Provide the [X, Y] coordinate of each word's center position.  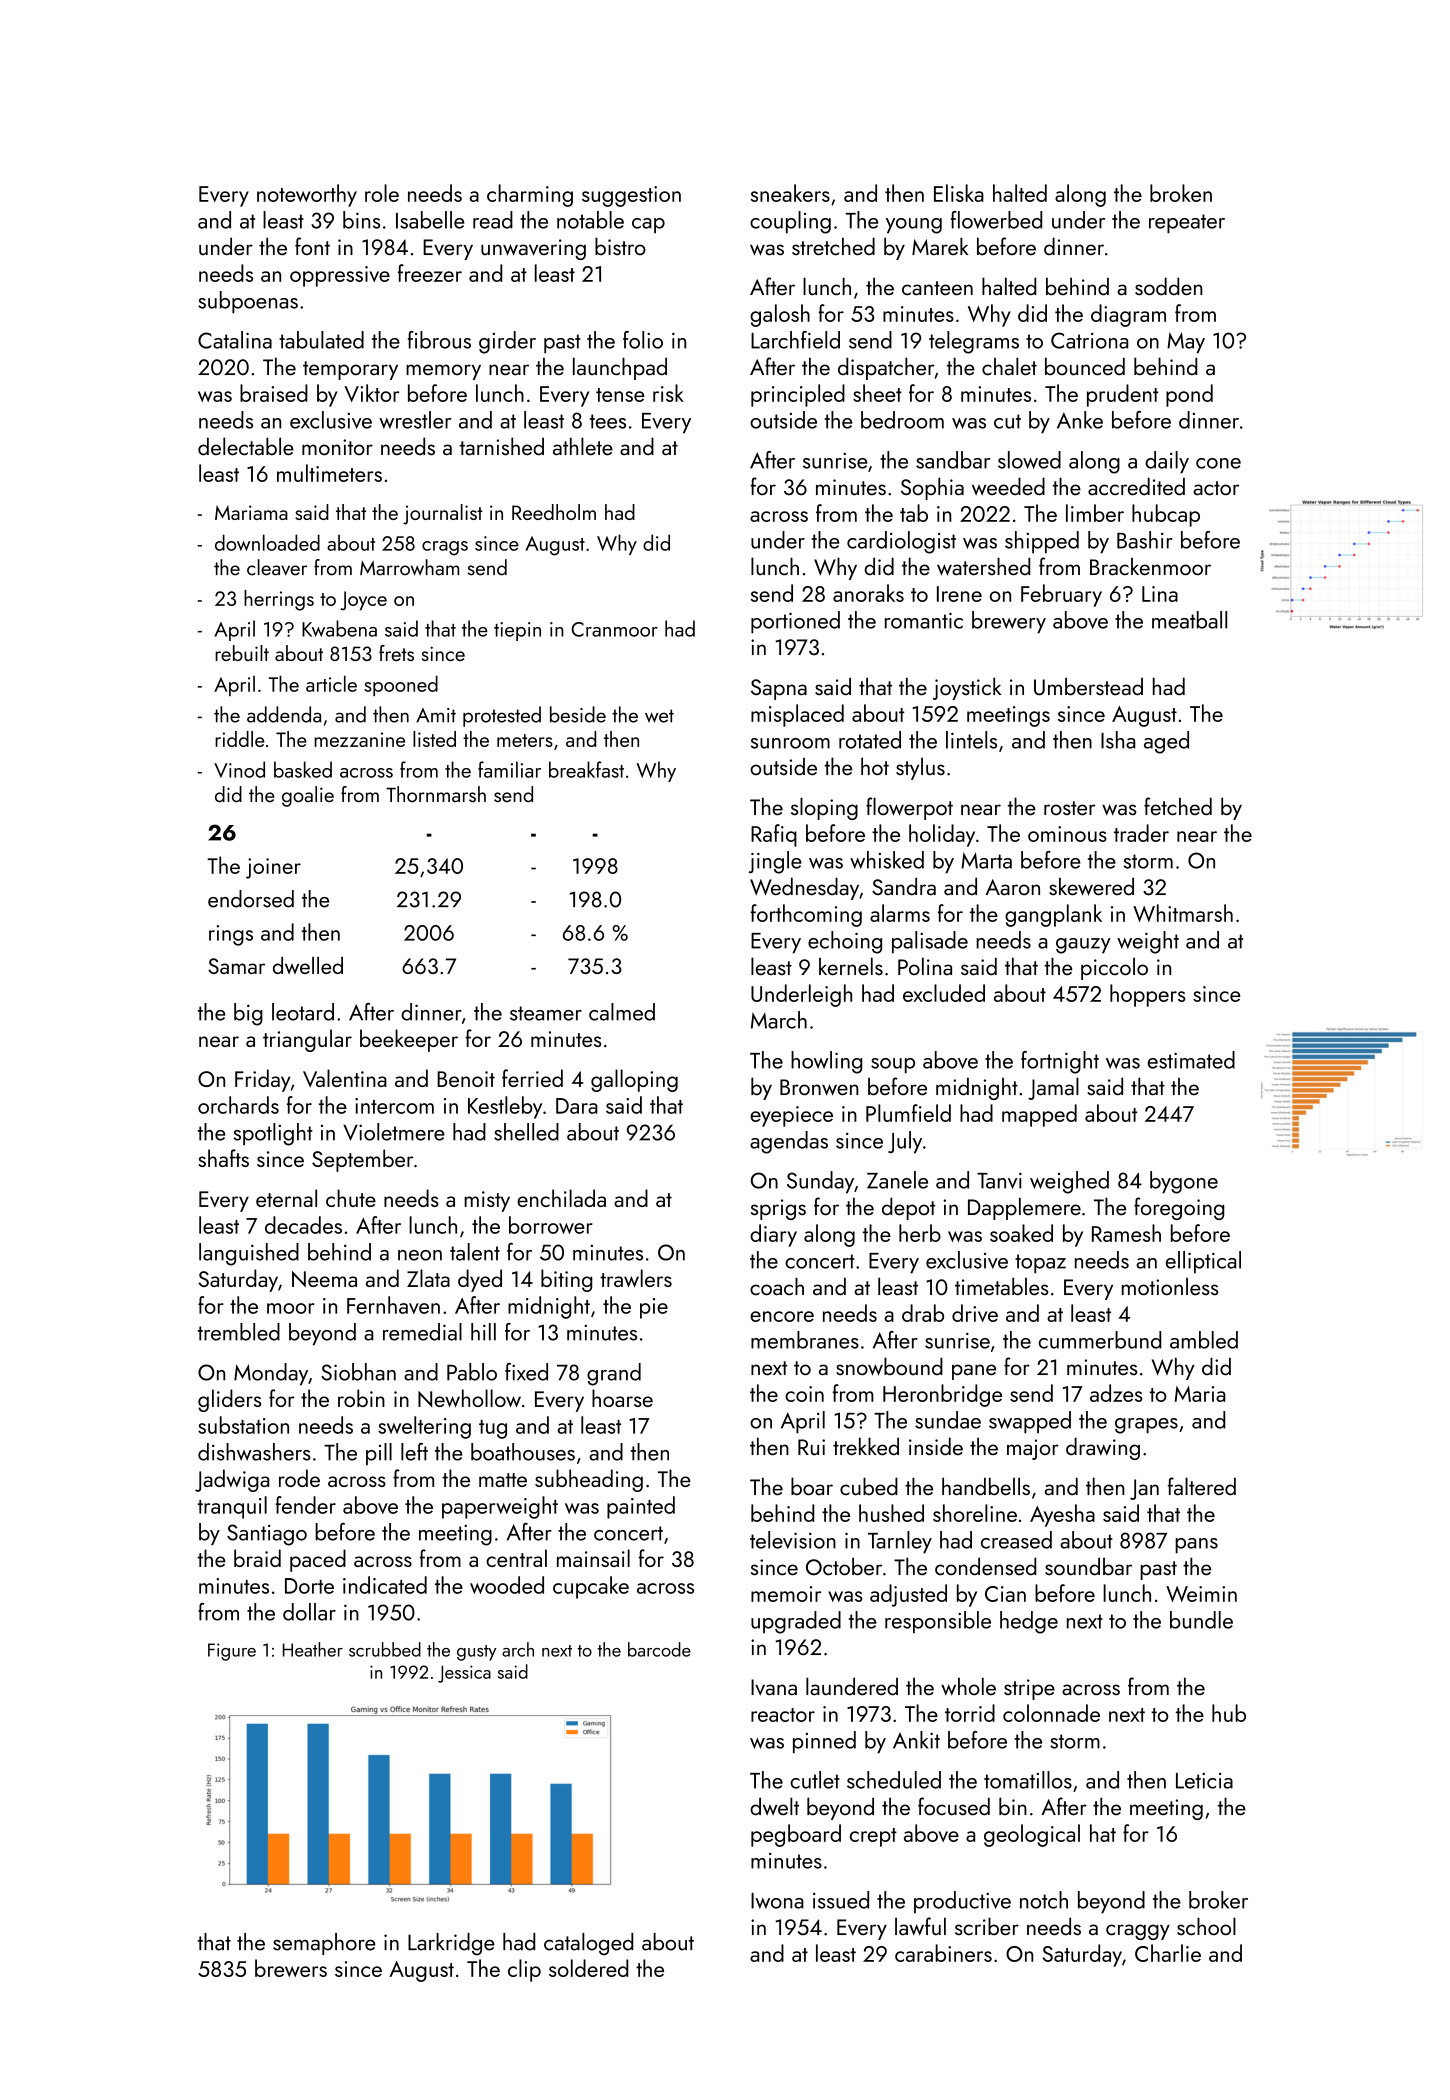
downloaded [267, 542]
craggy [1138, 1932]
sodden [1169, 286]
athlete [583, 446]
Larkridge [451, 1944]
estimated [1191, 1060]
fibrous [439, 340]
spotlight [273, 1134]
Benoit [466, 1079]
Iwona [777, 1901]
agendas [789, 1142]
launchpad [620, 368]
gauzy [1083, 946]
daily [1167, 462]
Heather [313, 1649]
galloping [634, 1080]
